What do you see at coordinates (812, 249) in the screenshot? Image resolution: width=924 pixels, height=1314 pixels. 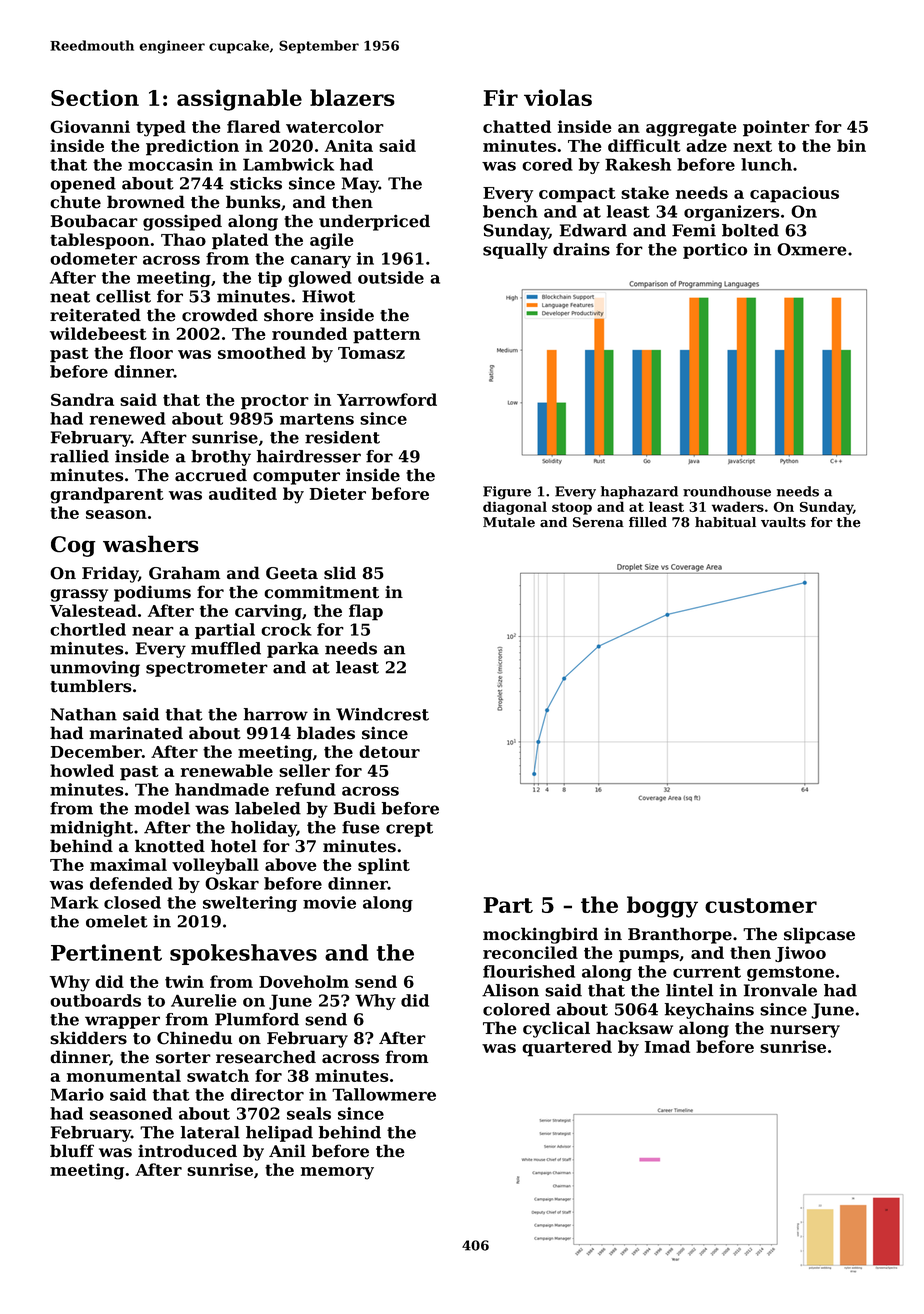 I see `Oxmere` at bounding box center [812, 249].
